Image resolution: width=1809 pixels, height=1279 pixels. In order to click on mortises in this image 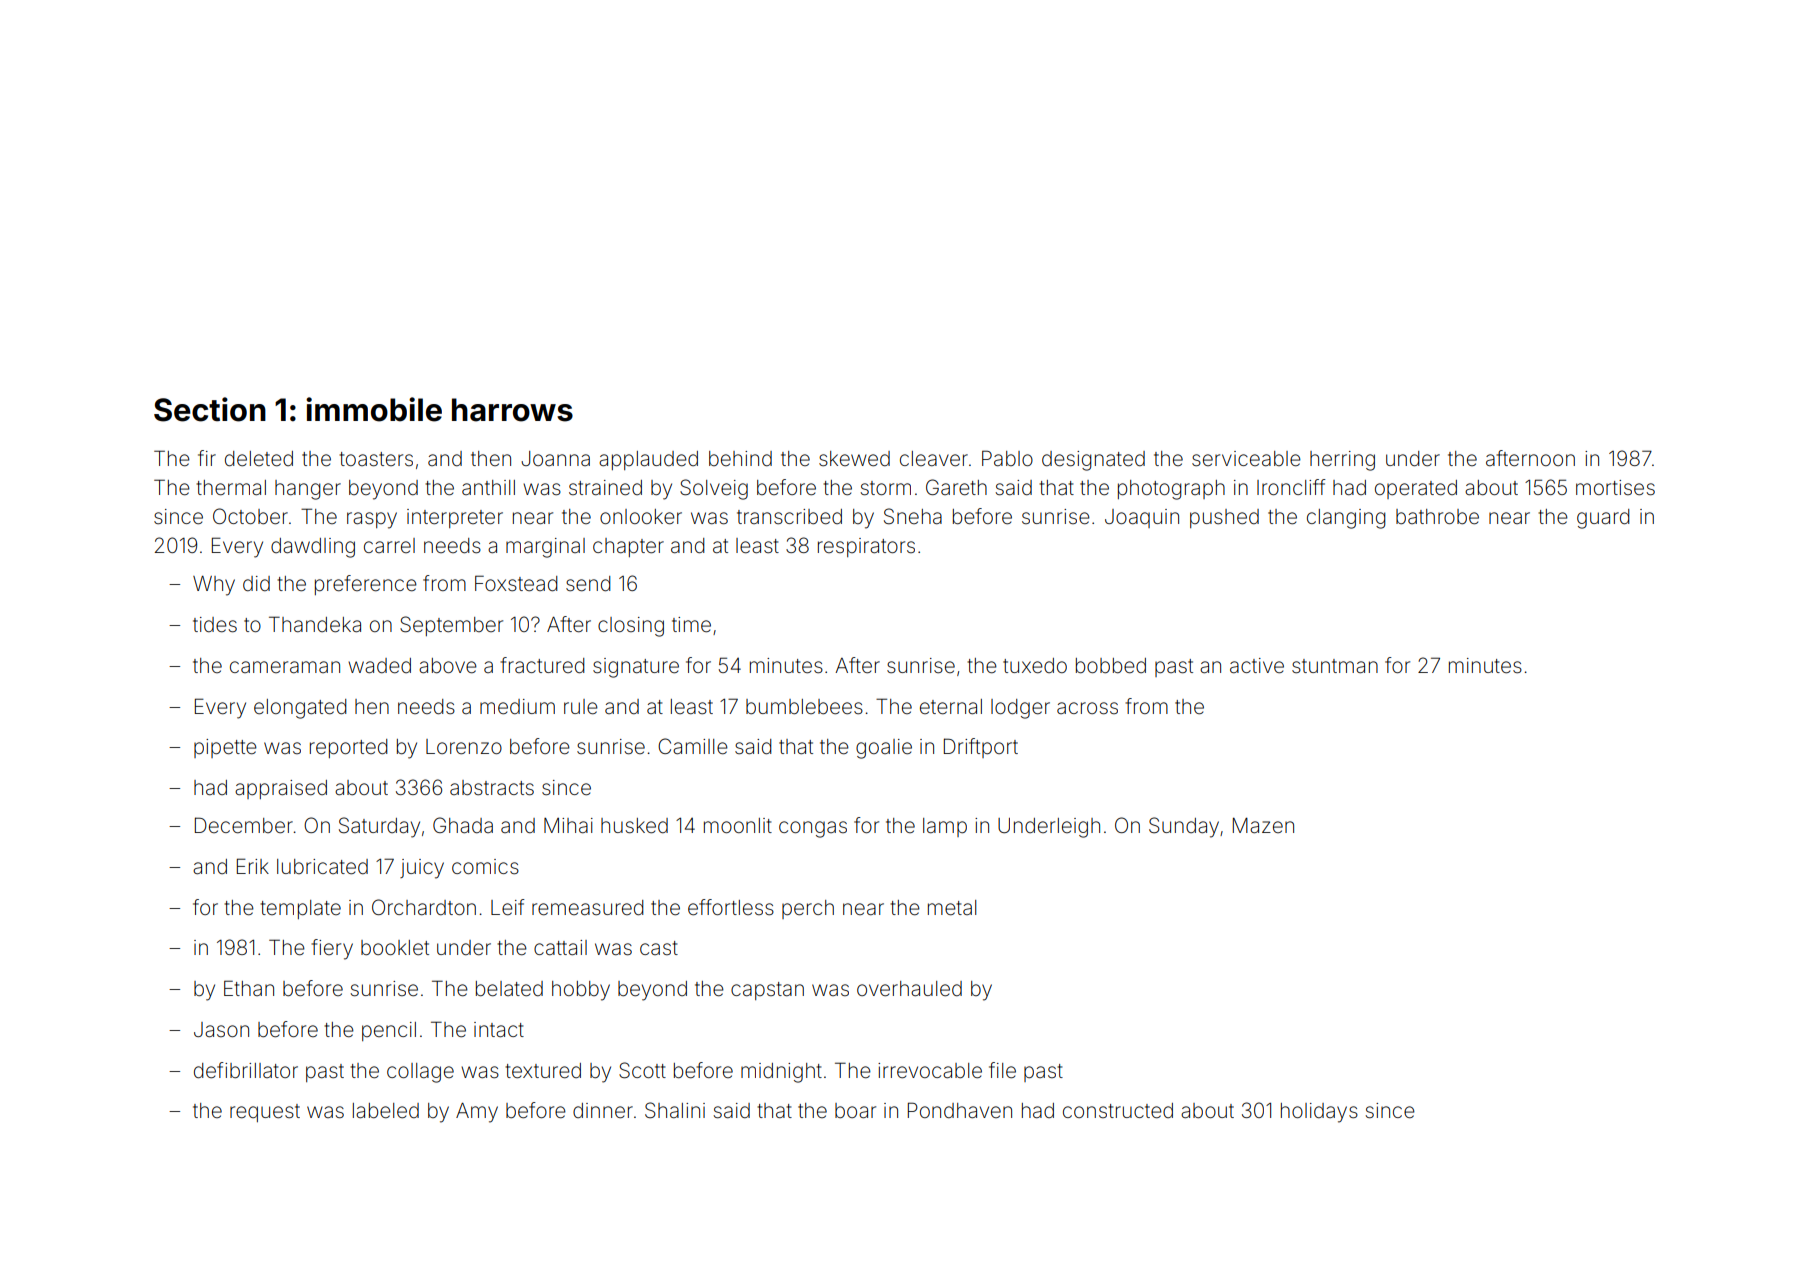, I will do `click(1615, 488)`.
